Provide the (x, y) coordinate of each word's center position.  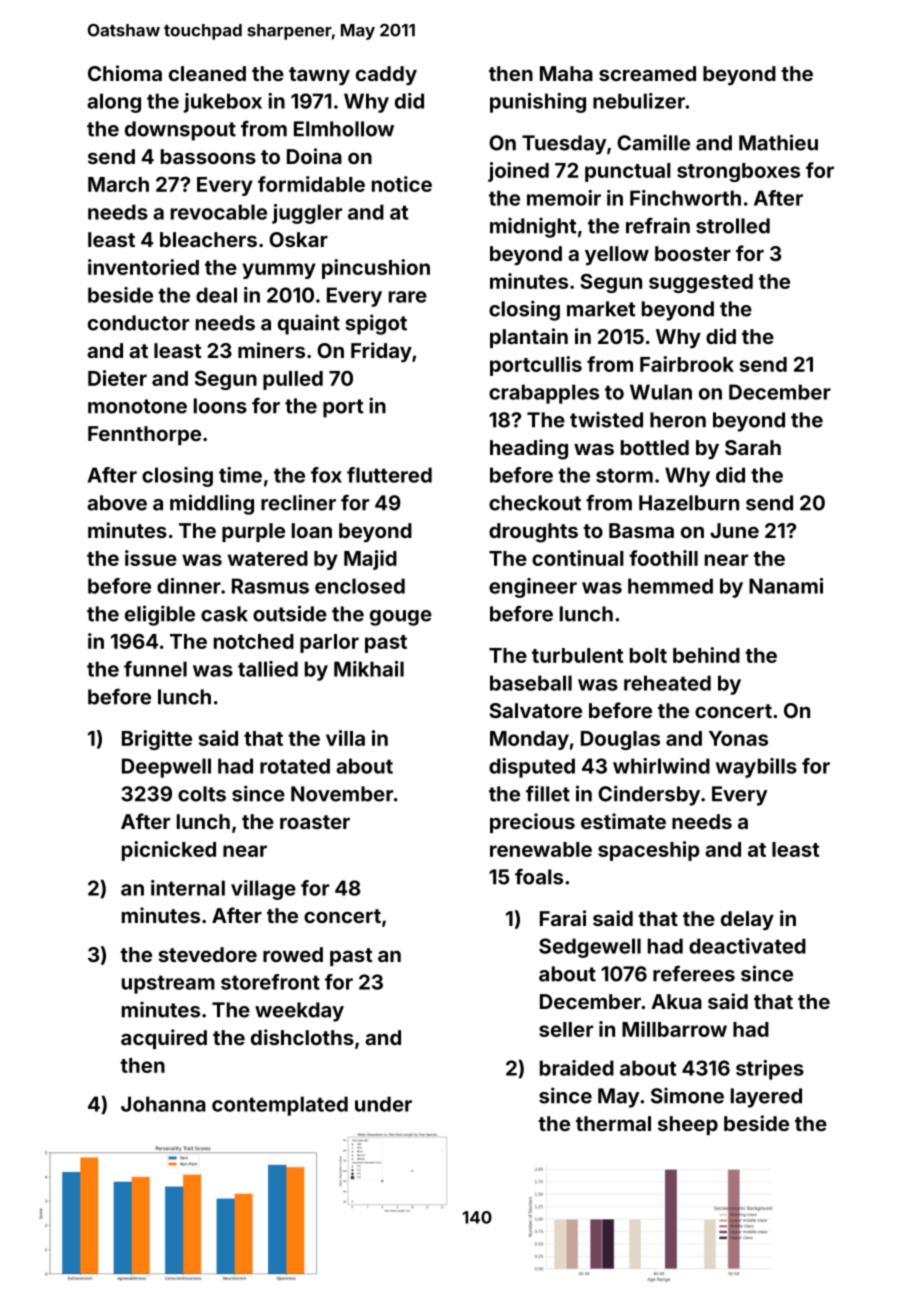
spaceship (649, 851)
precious (532, 823)
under (383, 1104)
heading (529, 449)
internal (188, 888)
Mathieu (778, 142)
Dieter (117, 378)
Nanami (786, 586)
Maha (566, 73)
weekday (299, 1012)
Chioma (125, 73)
